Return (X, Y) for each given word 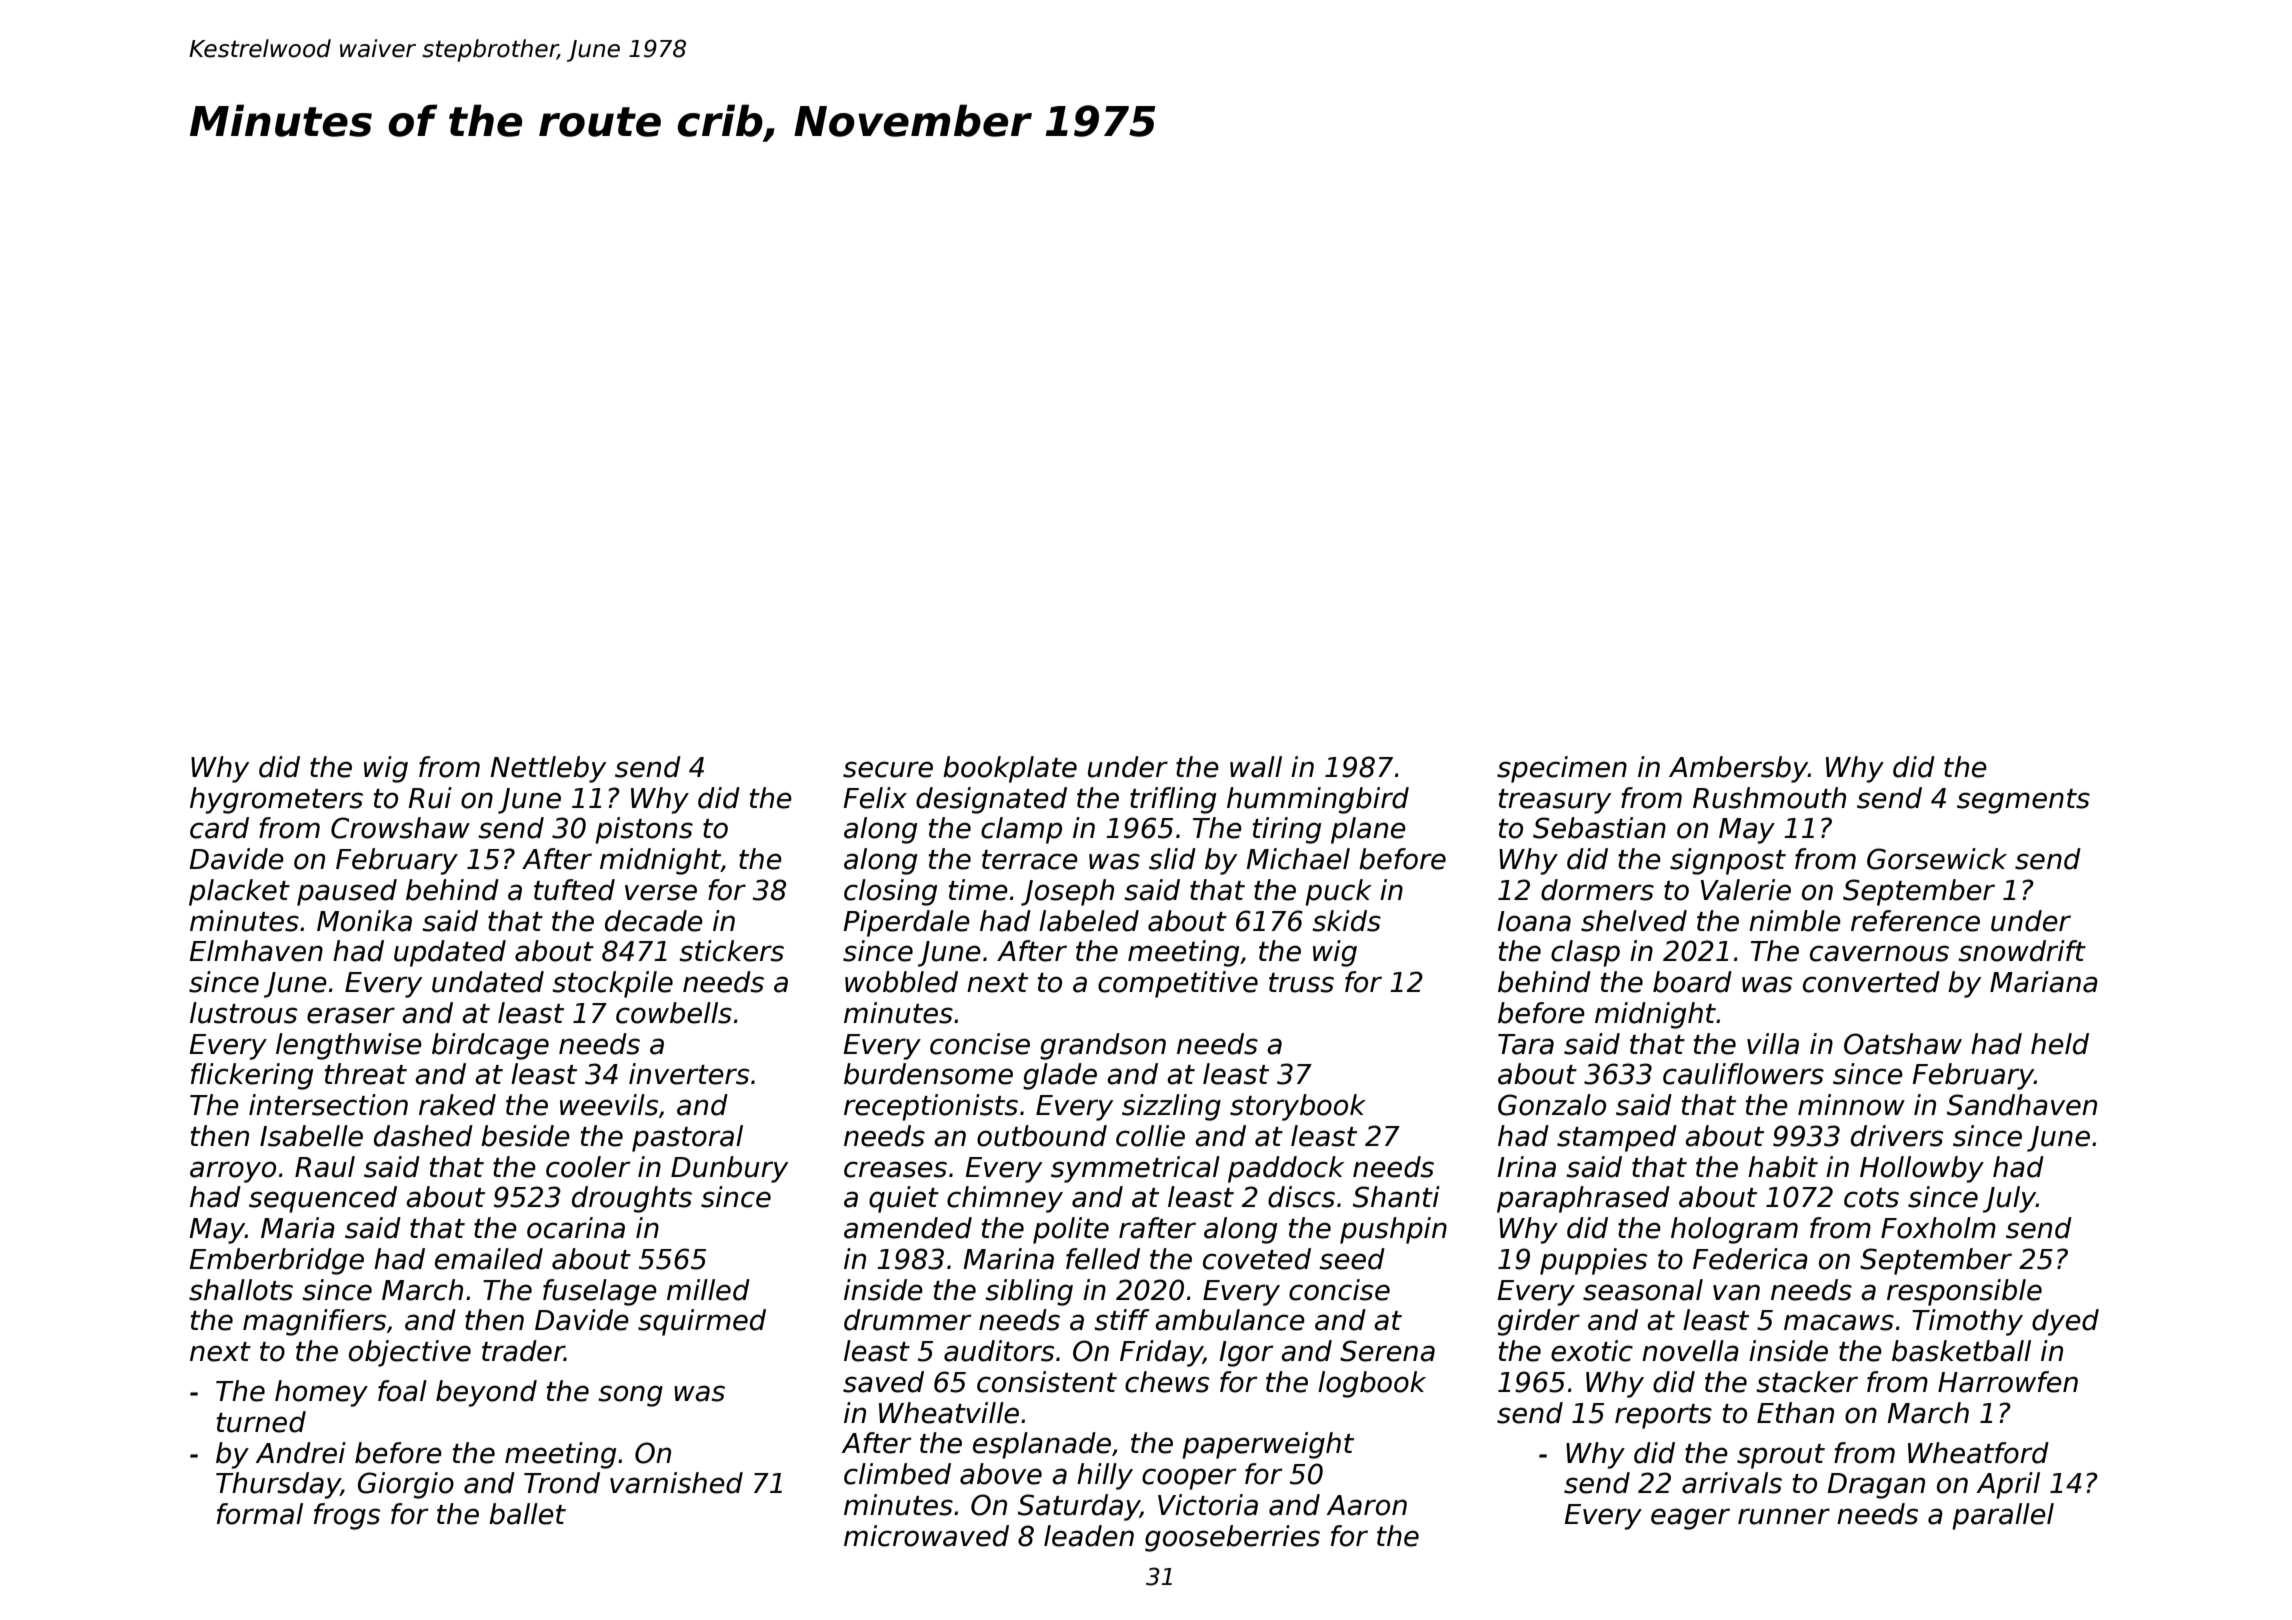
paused (347, 892)
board (1692, 982)
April (2008, 1485)
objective (410, 1353)
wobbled (901, 982)
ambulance (1230, 1320)
